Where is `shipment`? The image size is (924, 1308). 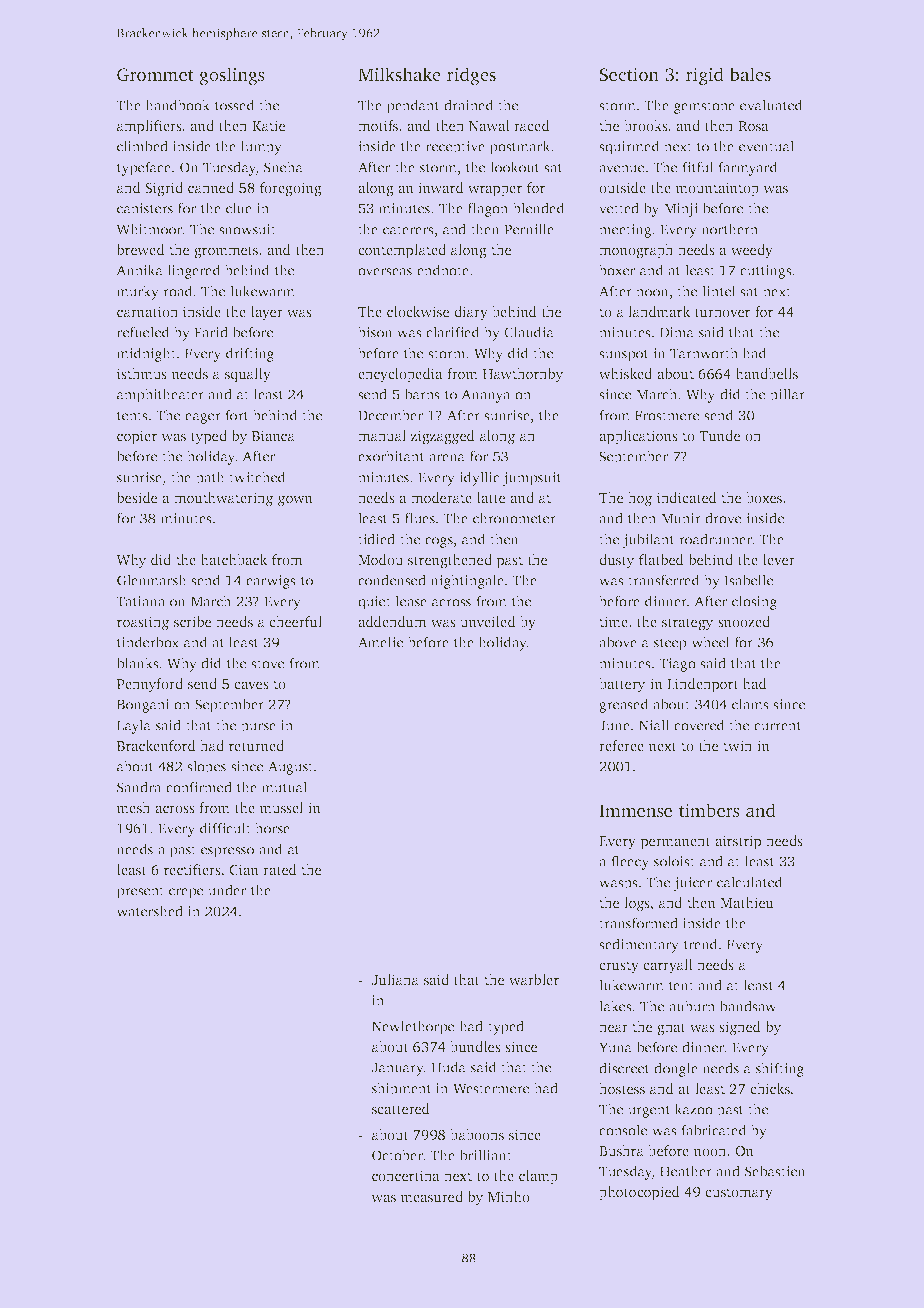 shipment is located at coordinates (402, 1089).
